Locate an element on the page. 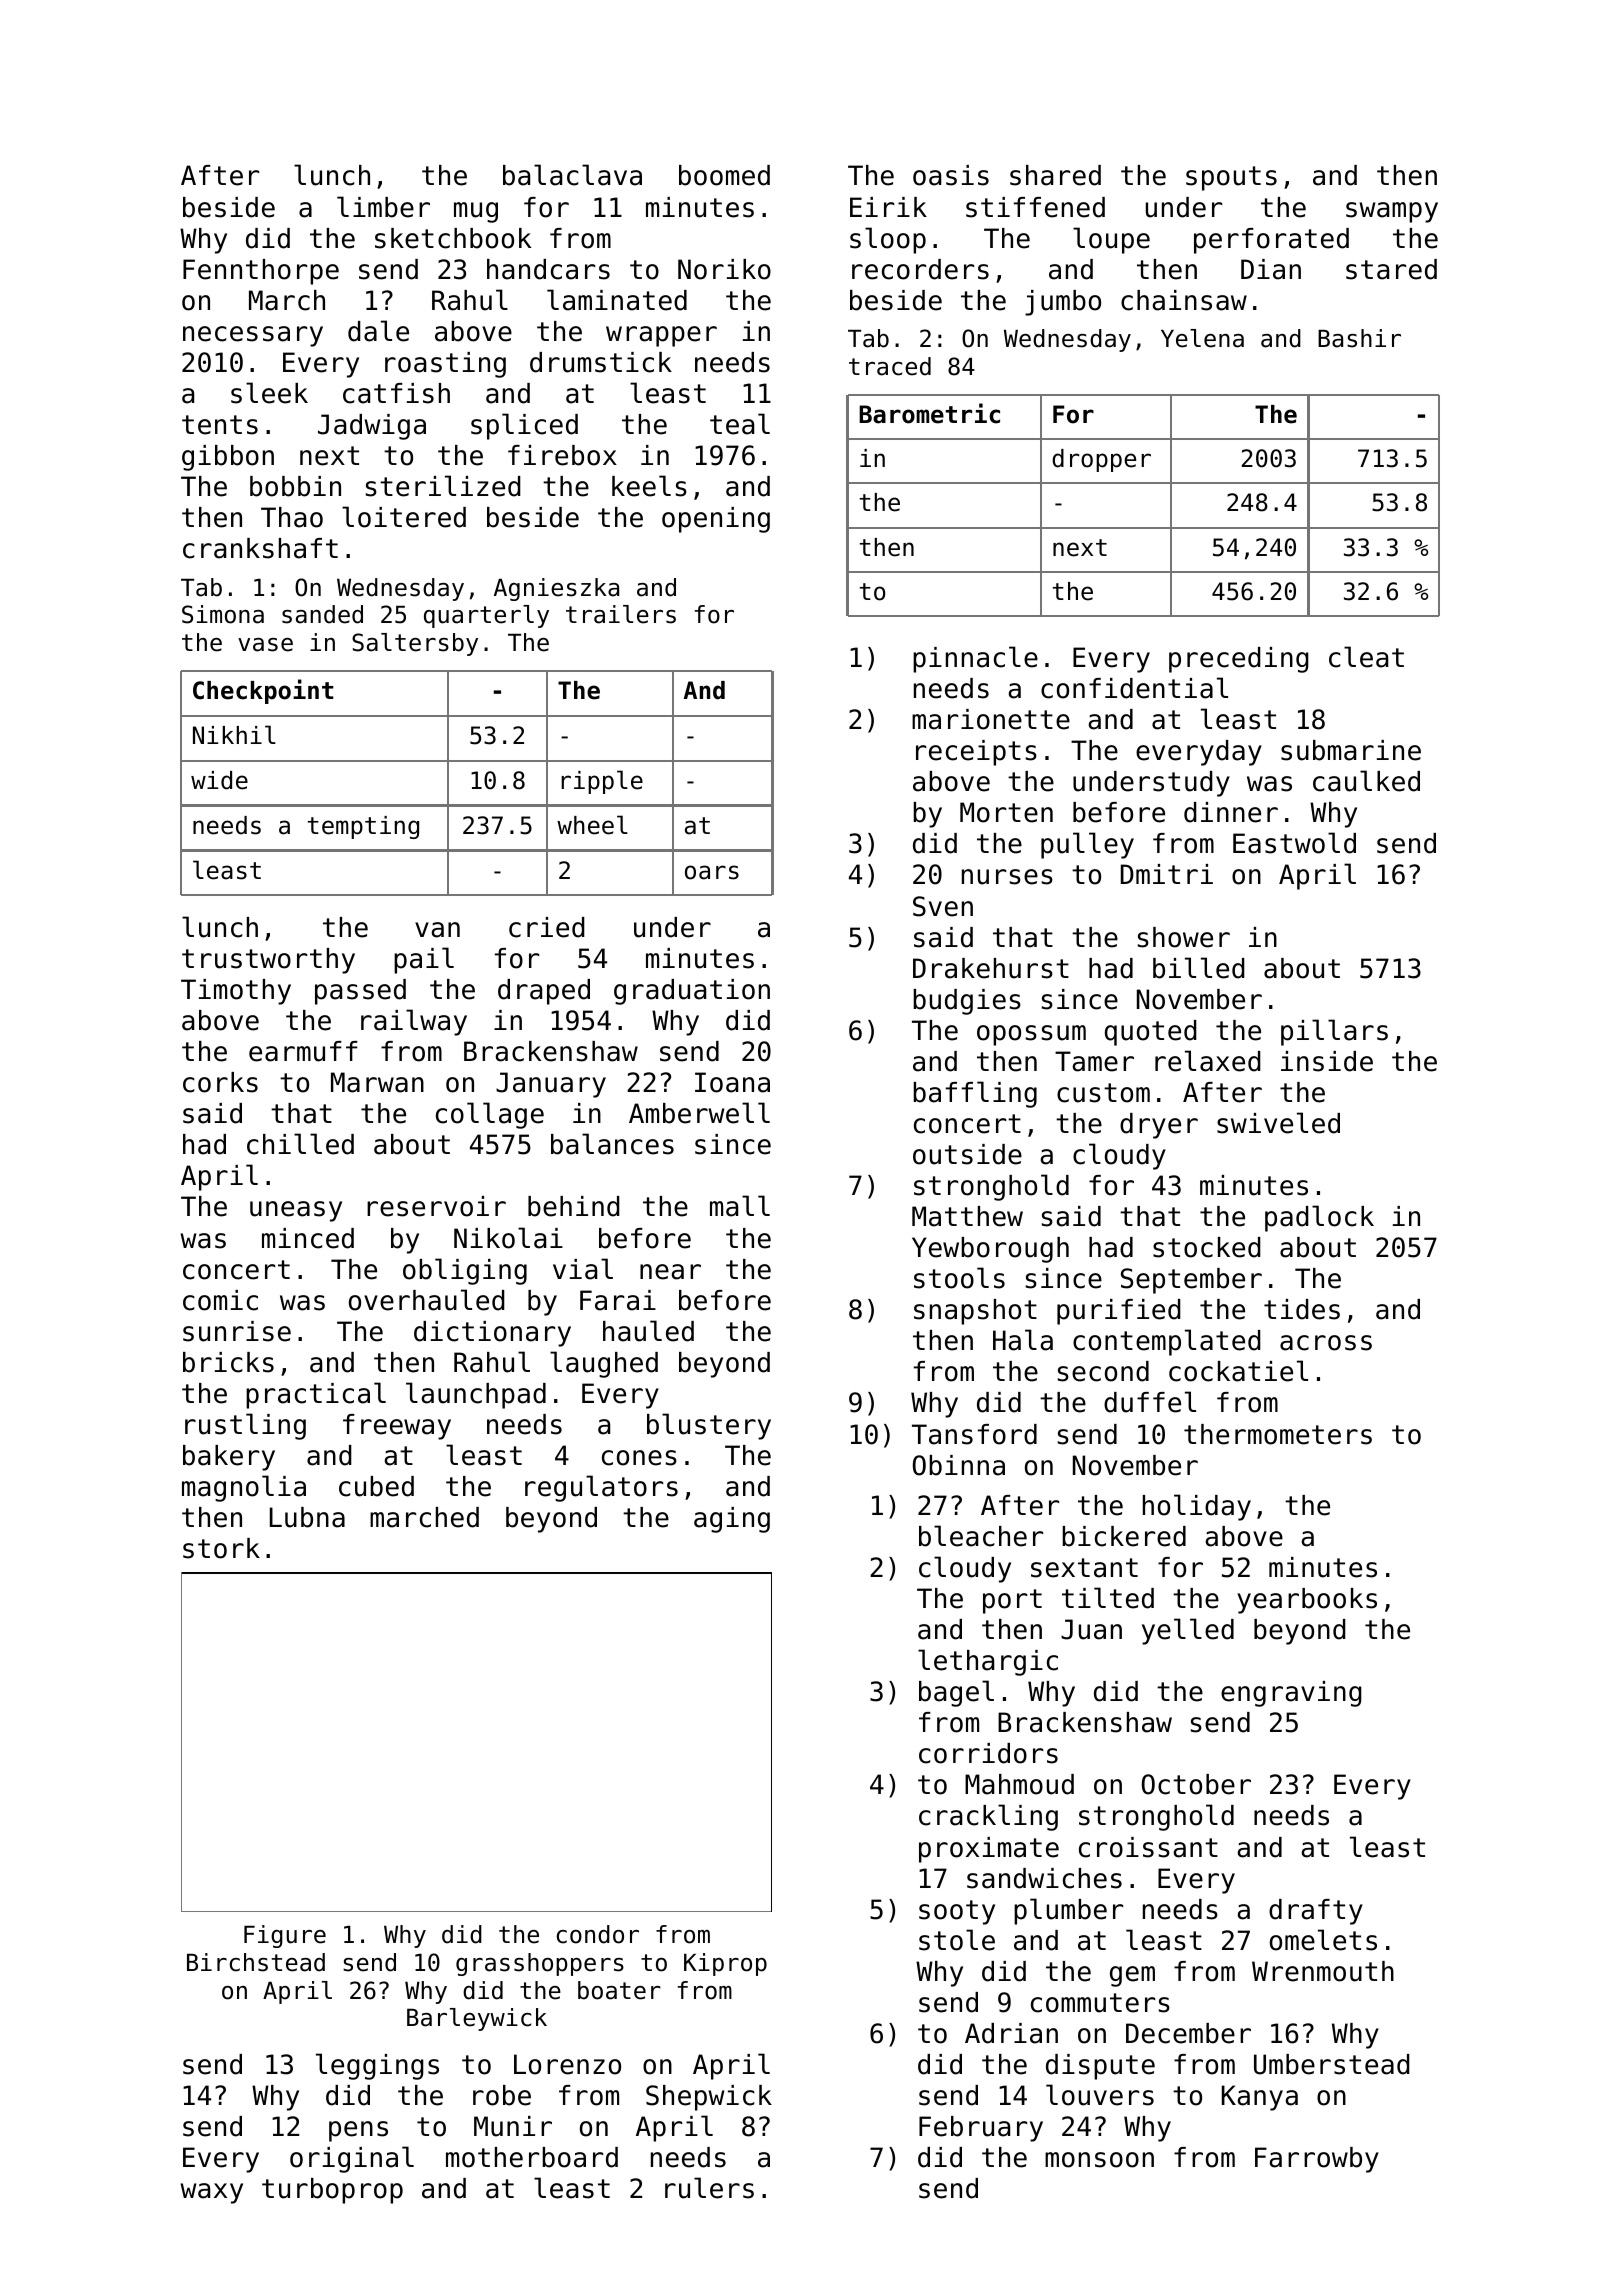 This document has width=1620, height=2292. roasting is located at coordinates (445, 365).
